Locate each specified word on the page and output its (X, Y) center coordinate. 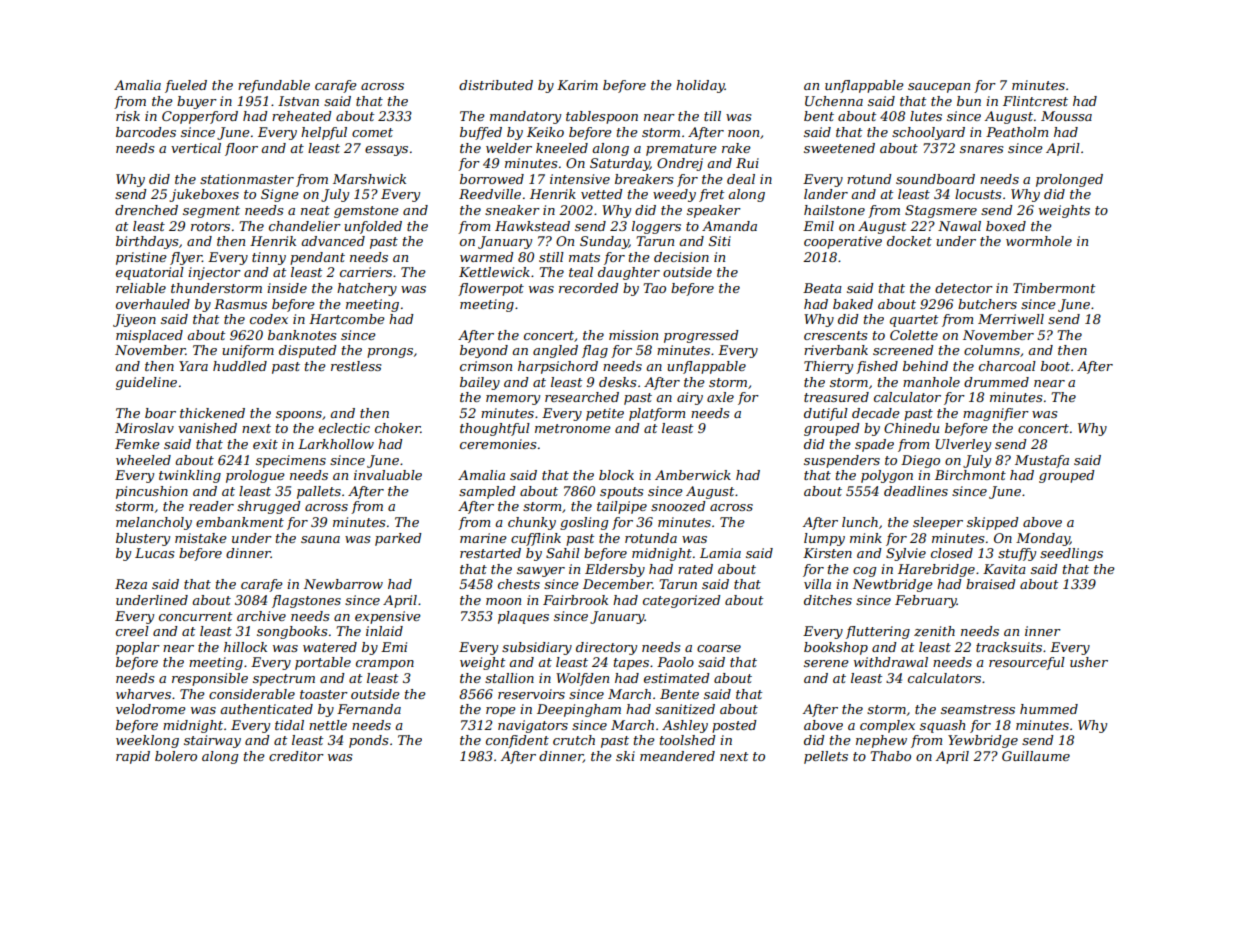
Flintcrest (1035, 101)
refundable (274, 86)
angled (555, 351)
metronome (573, 428)
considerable (252, 694)
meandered (677, 756)
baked (853, 304)
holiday (700, 86)
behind (925, 366)
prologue (255, 476)
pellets (826, 757)
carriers (366, 272)
